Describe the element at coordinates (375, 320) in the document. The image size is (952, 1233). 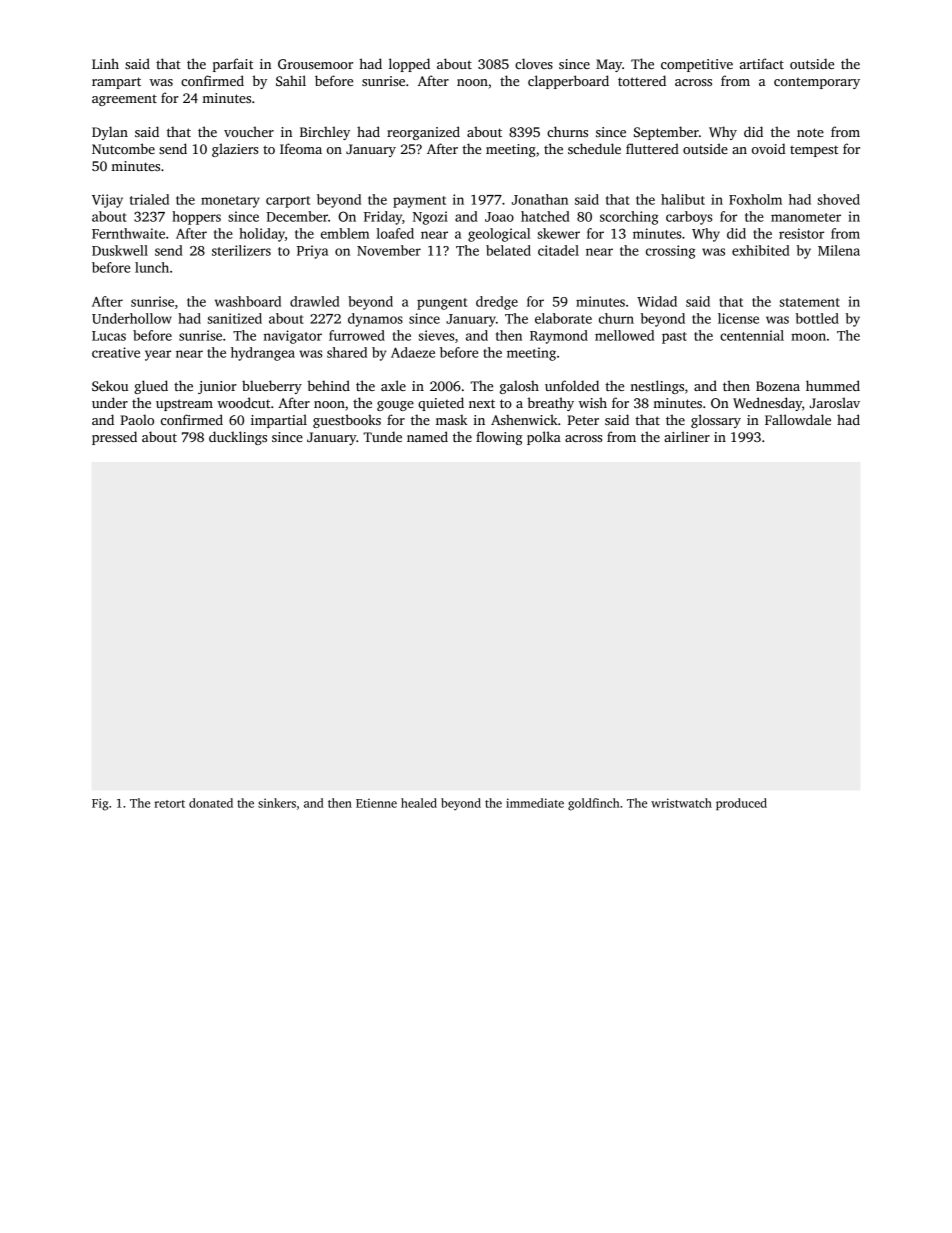
I see `dynamos` at that location.
